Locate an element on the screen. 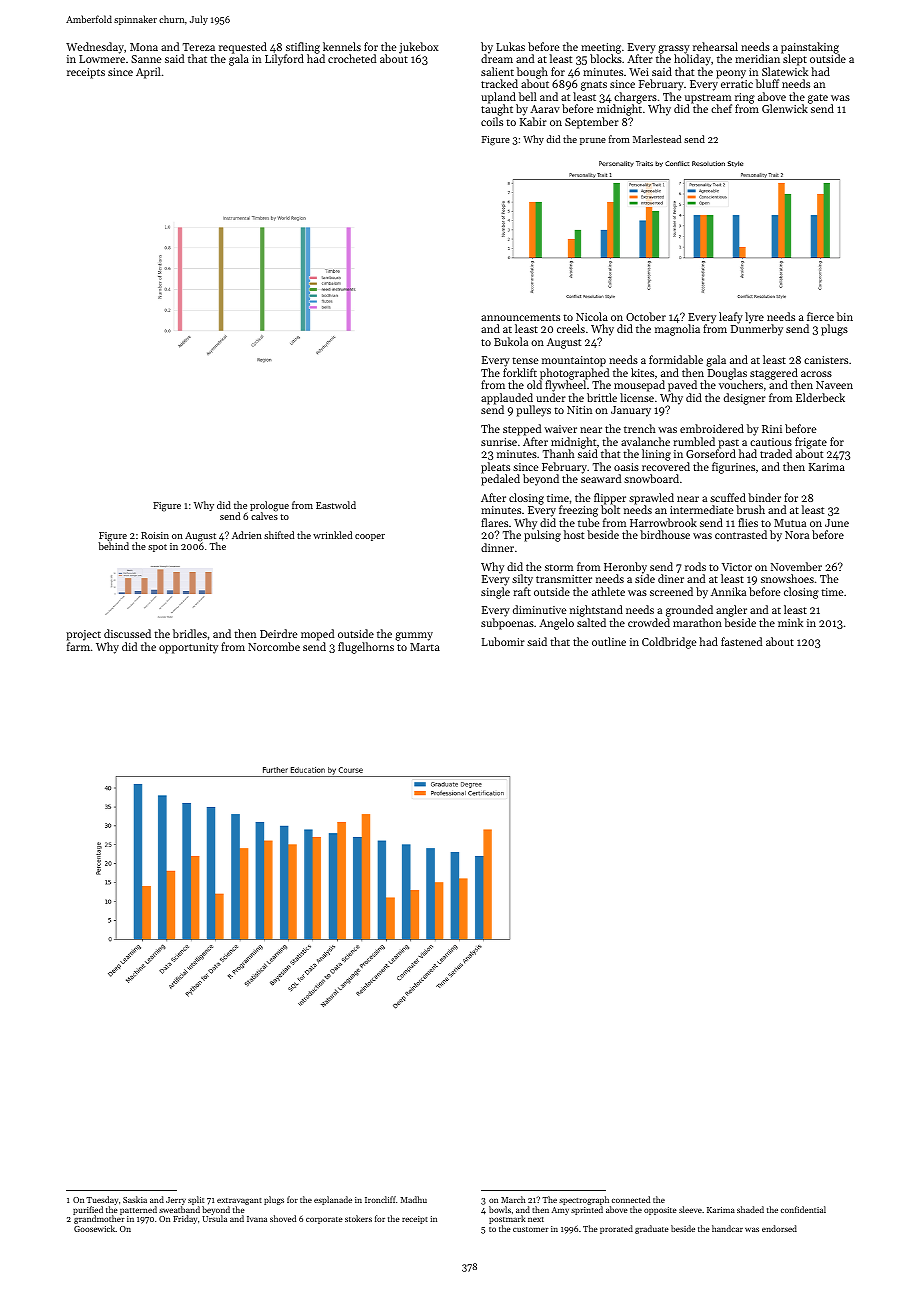 The image size is (924, 1308). postmark is located at coordinates (507, 1219).
